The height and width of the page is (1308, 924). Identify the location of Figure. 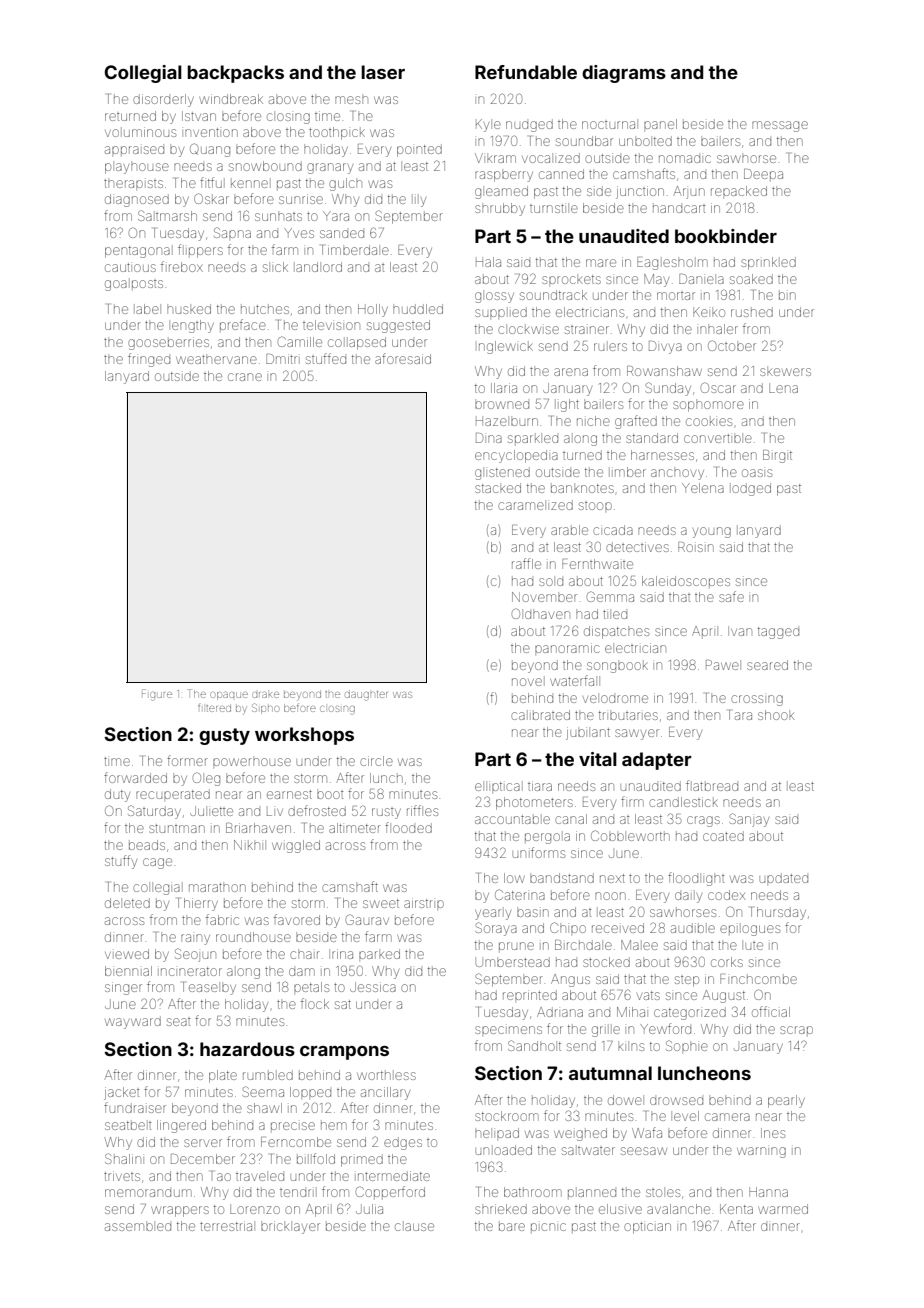
(157, 695).
